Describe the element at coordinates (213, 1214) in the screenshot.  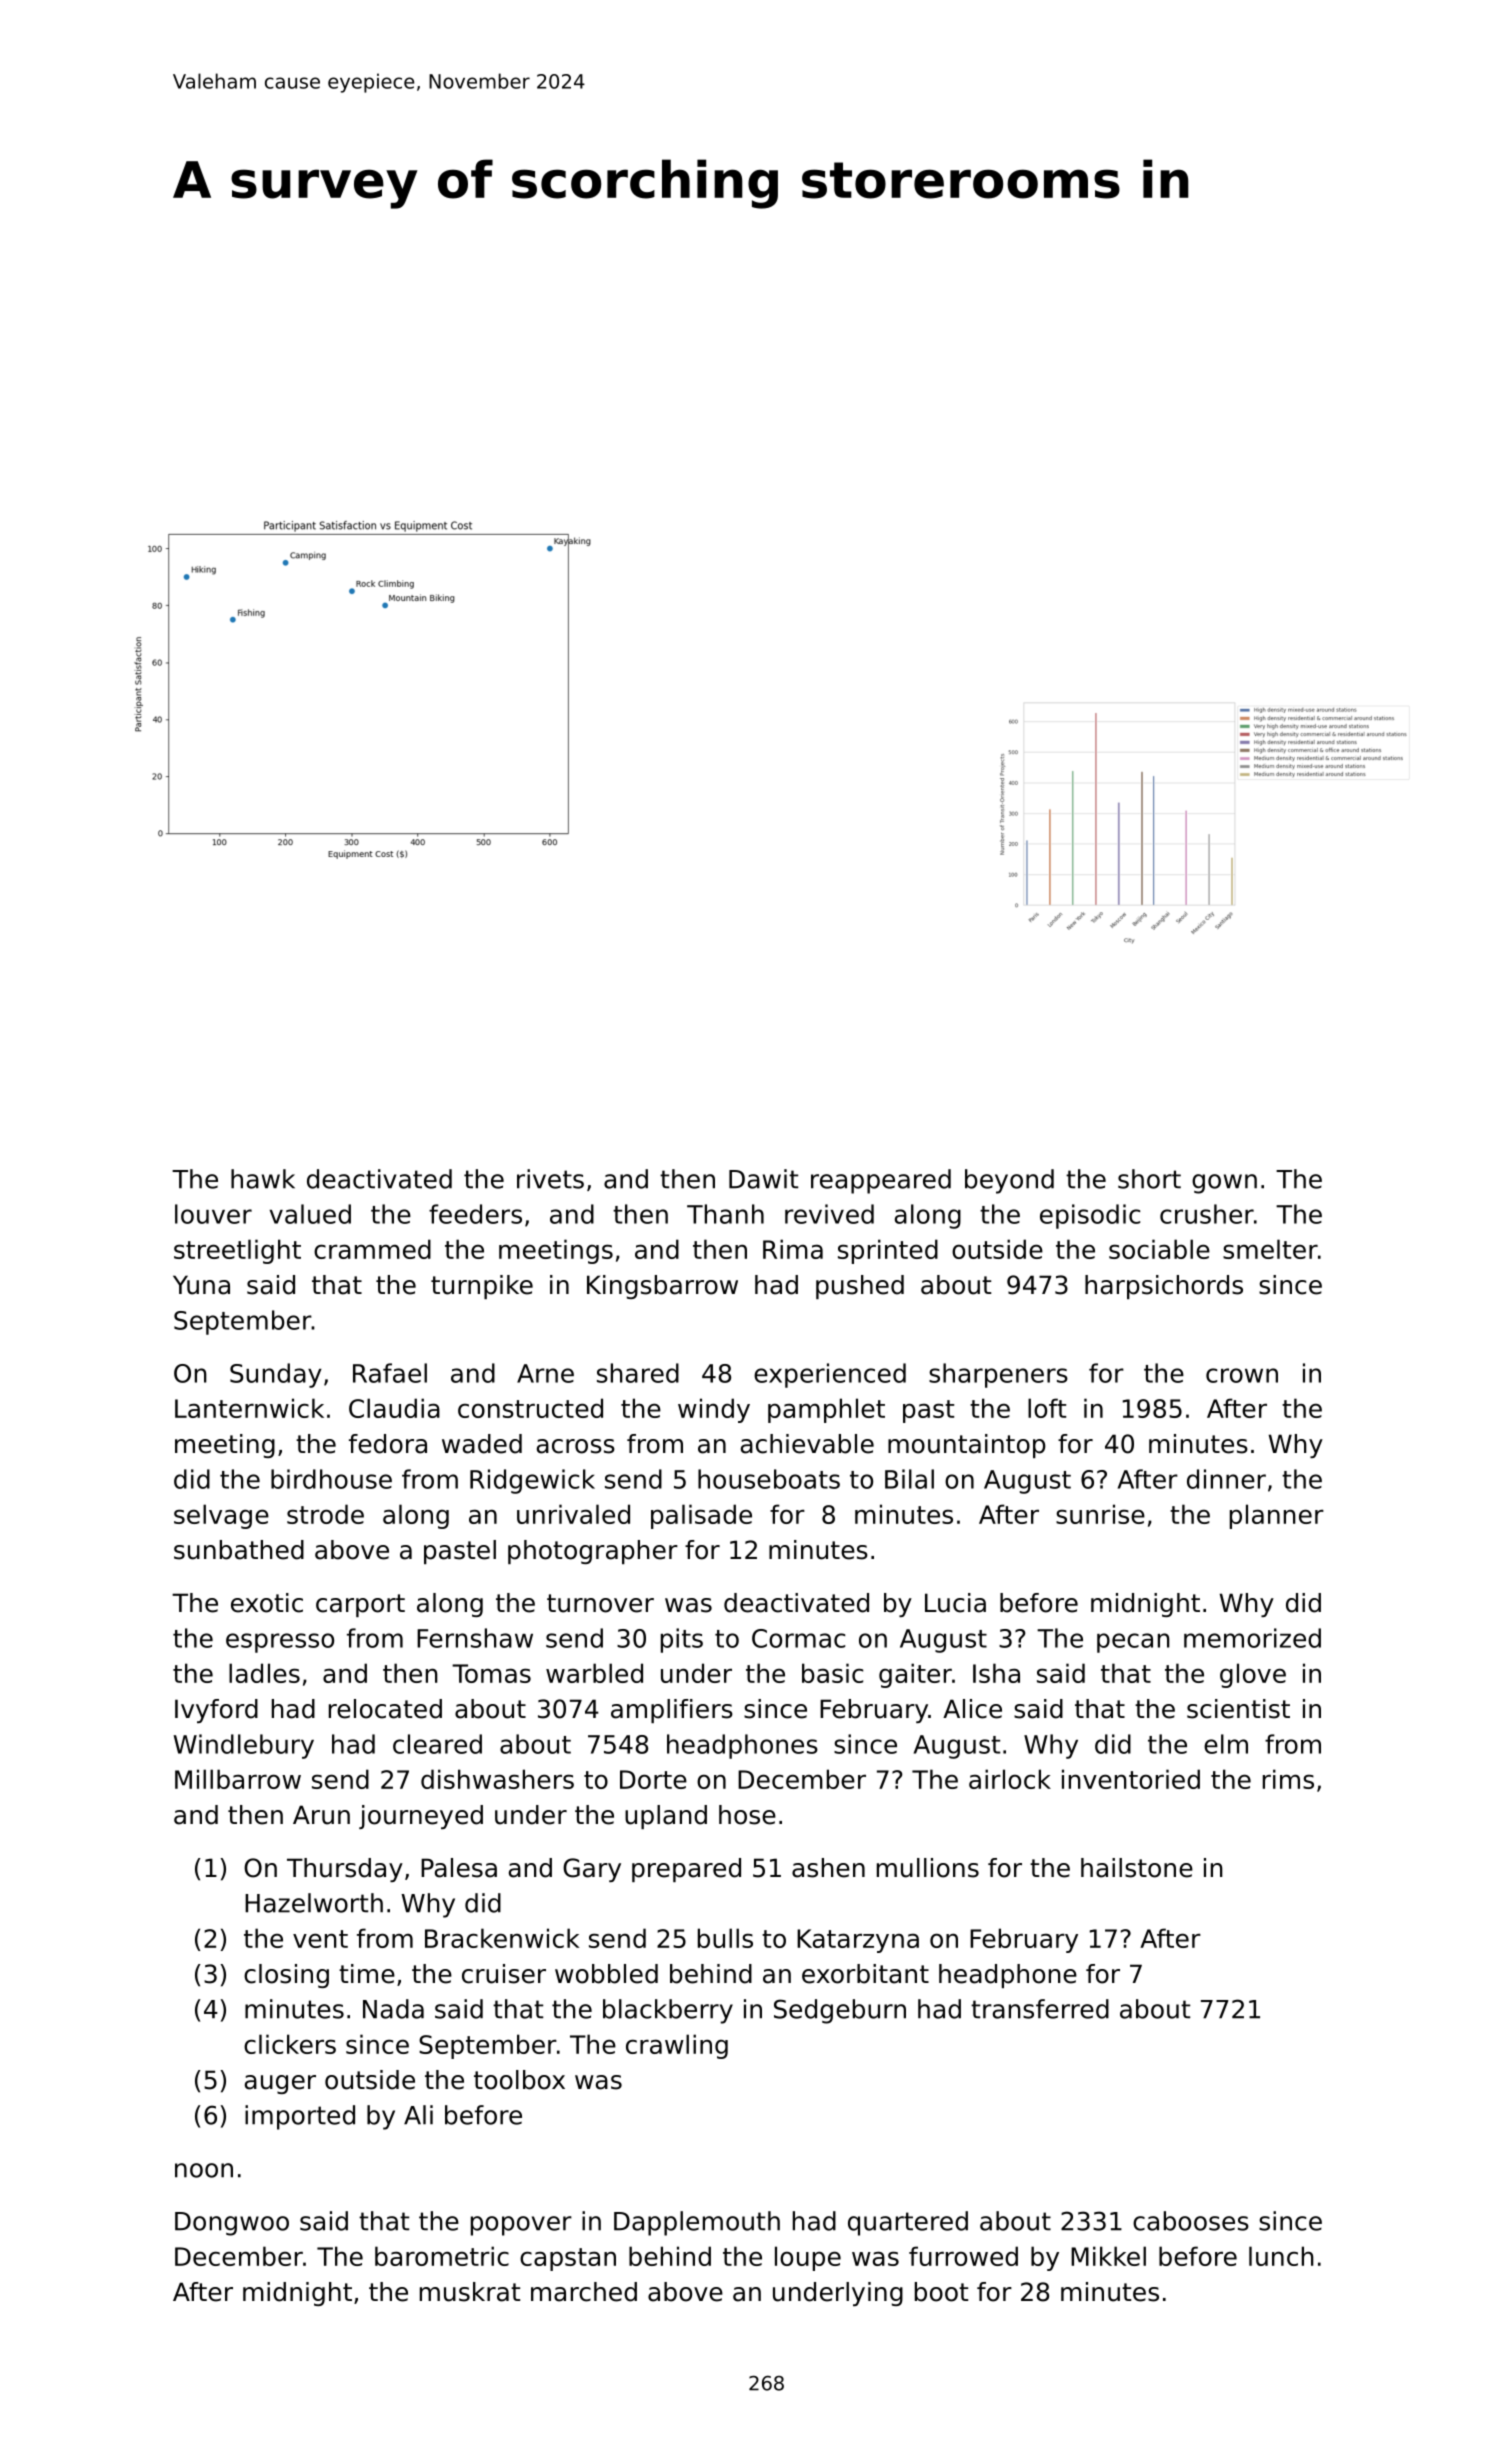
I see `louver` at that location.
